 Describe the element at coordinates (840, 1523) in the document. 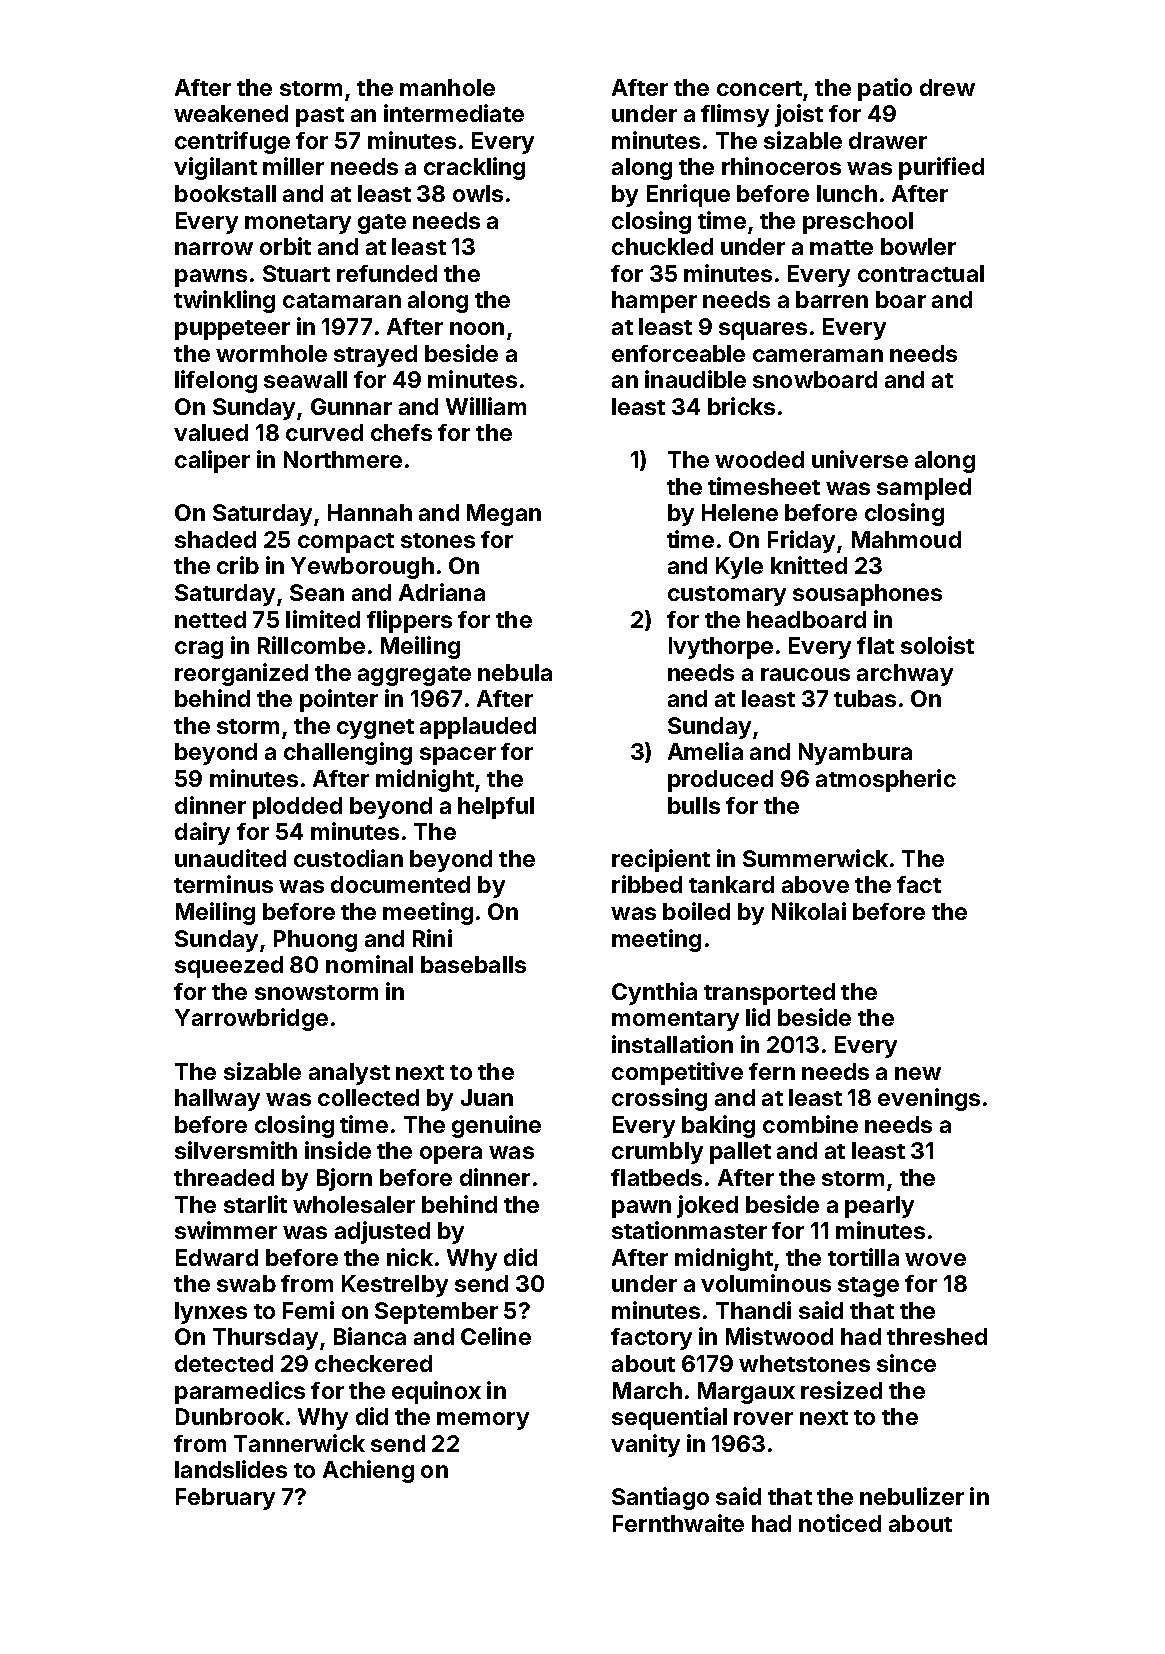

I see `noticed` at that location.
